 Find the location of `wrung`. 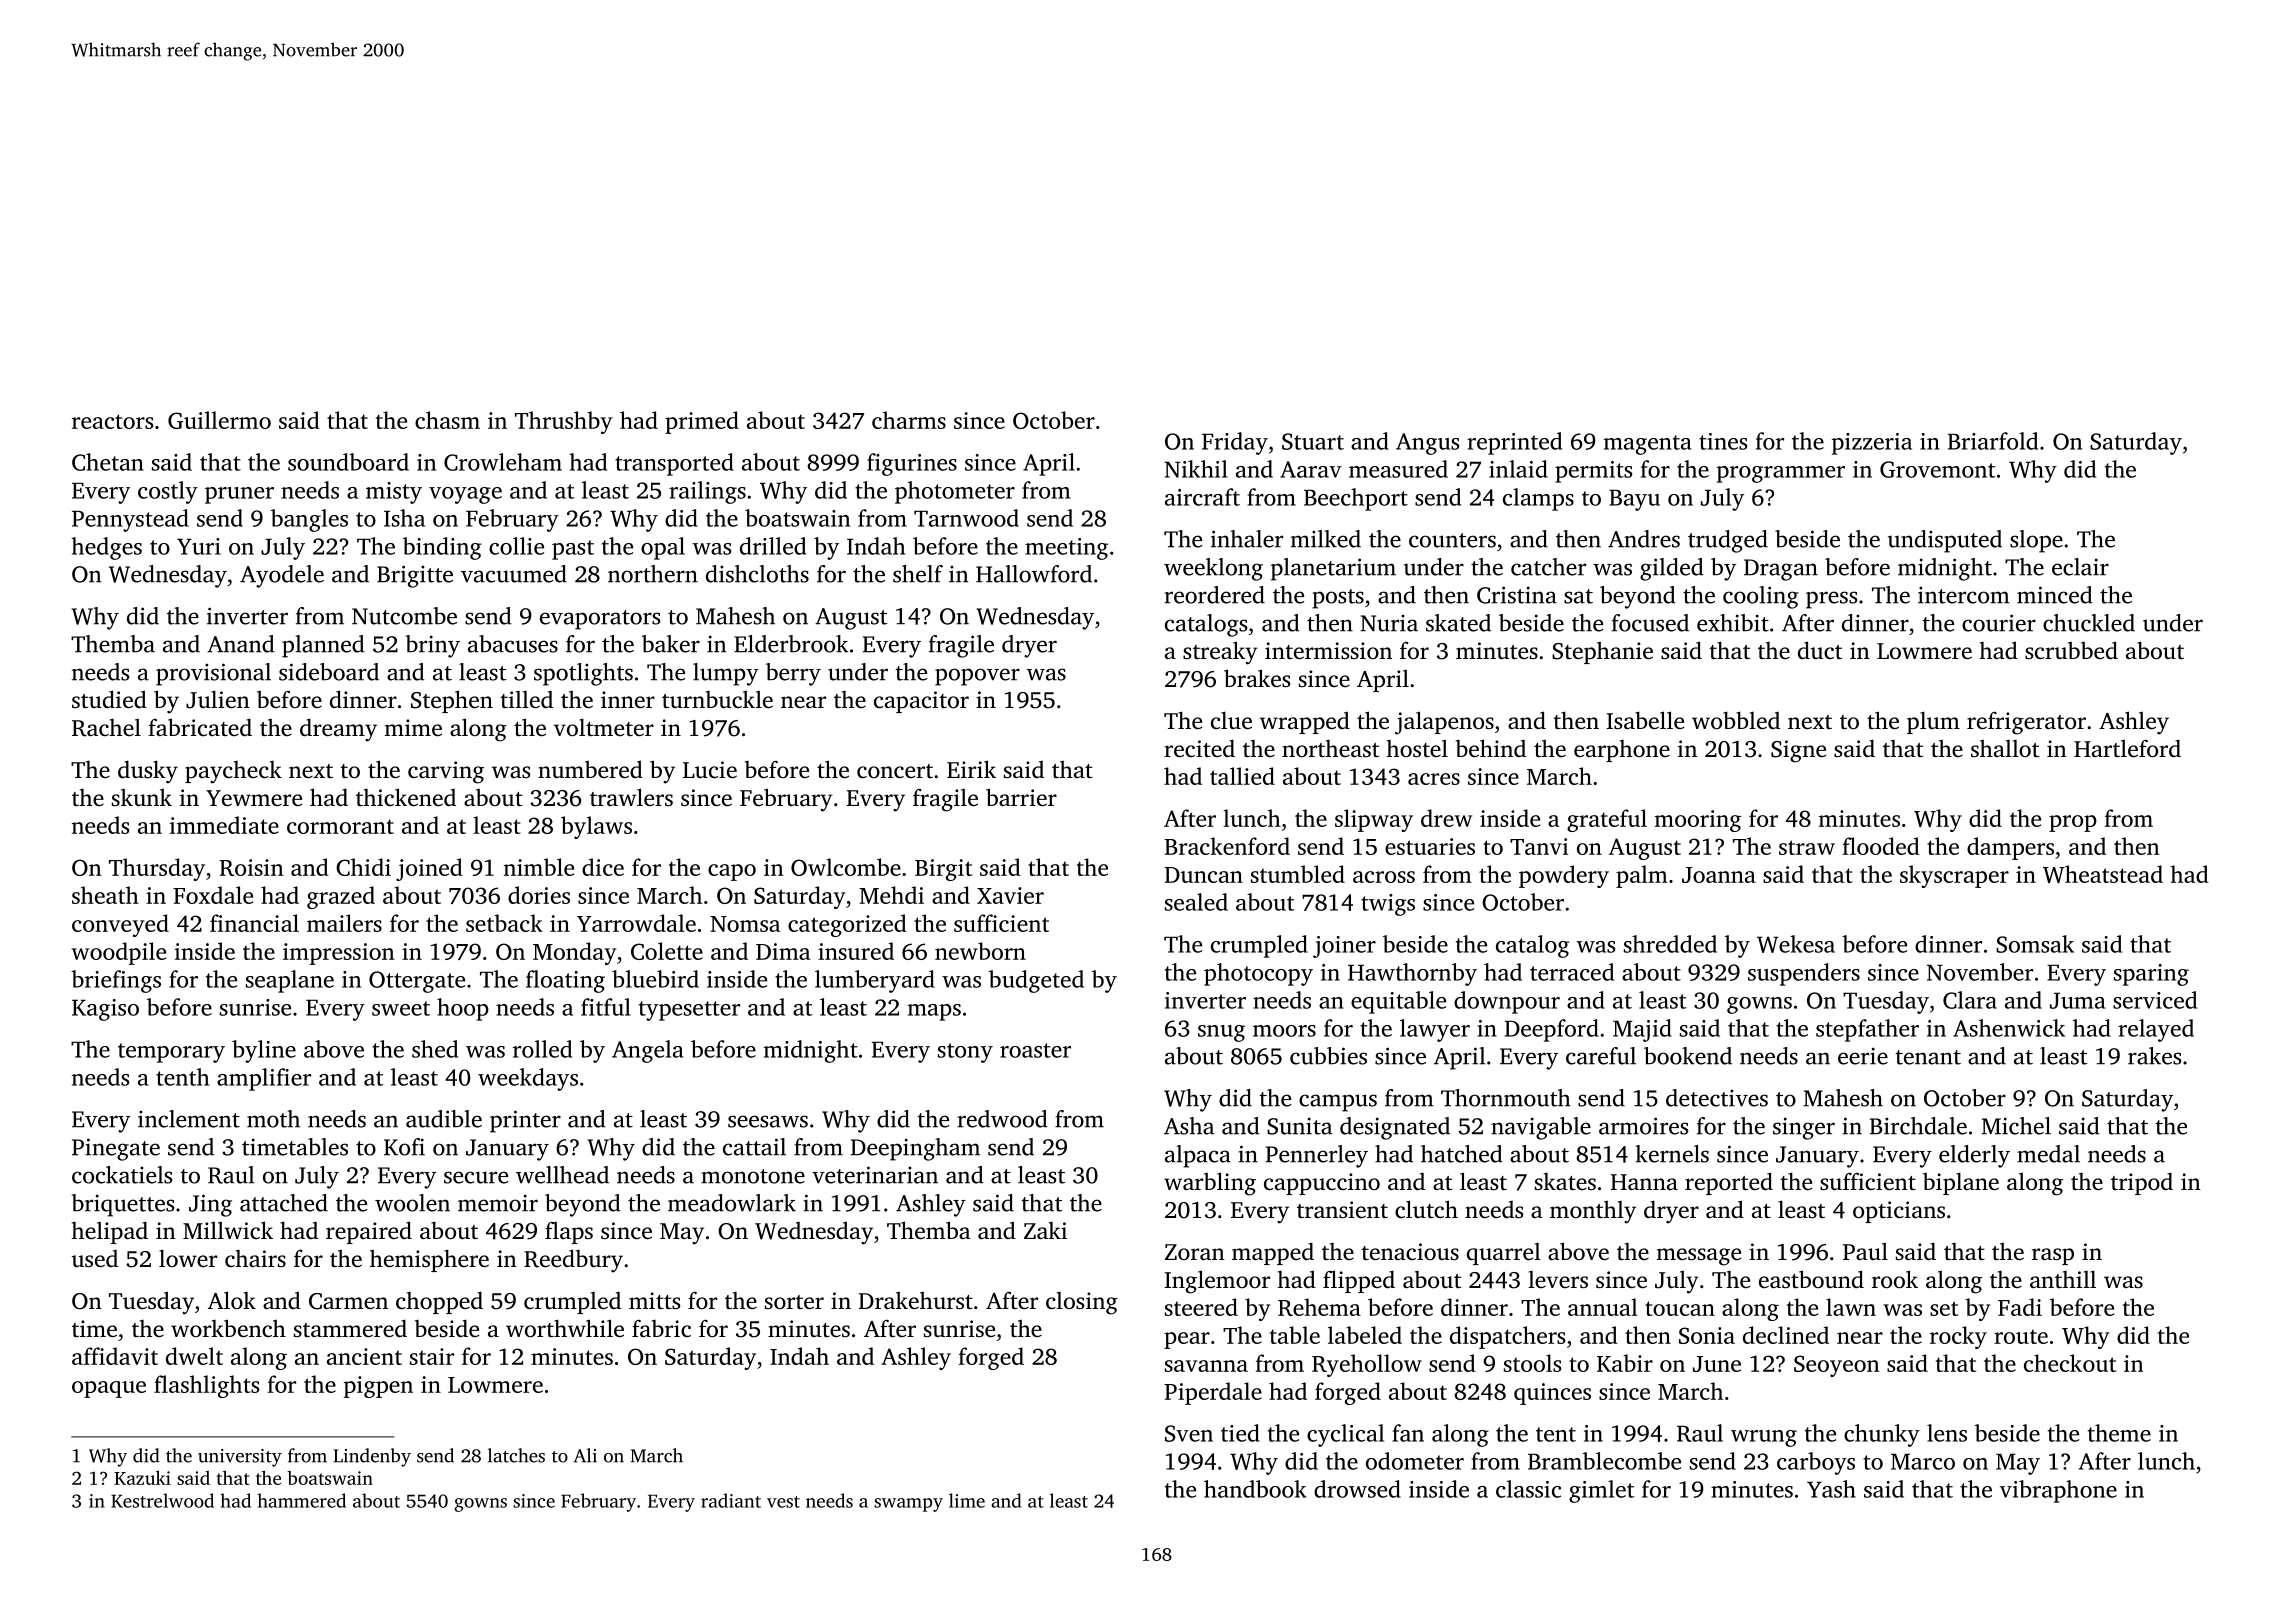

wrung is located at coordinates (1764, 1438).
